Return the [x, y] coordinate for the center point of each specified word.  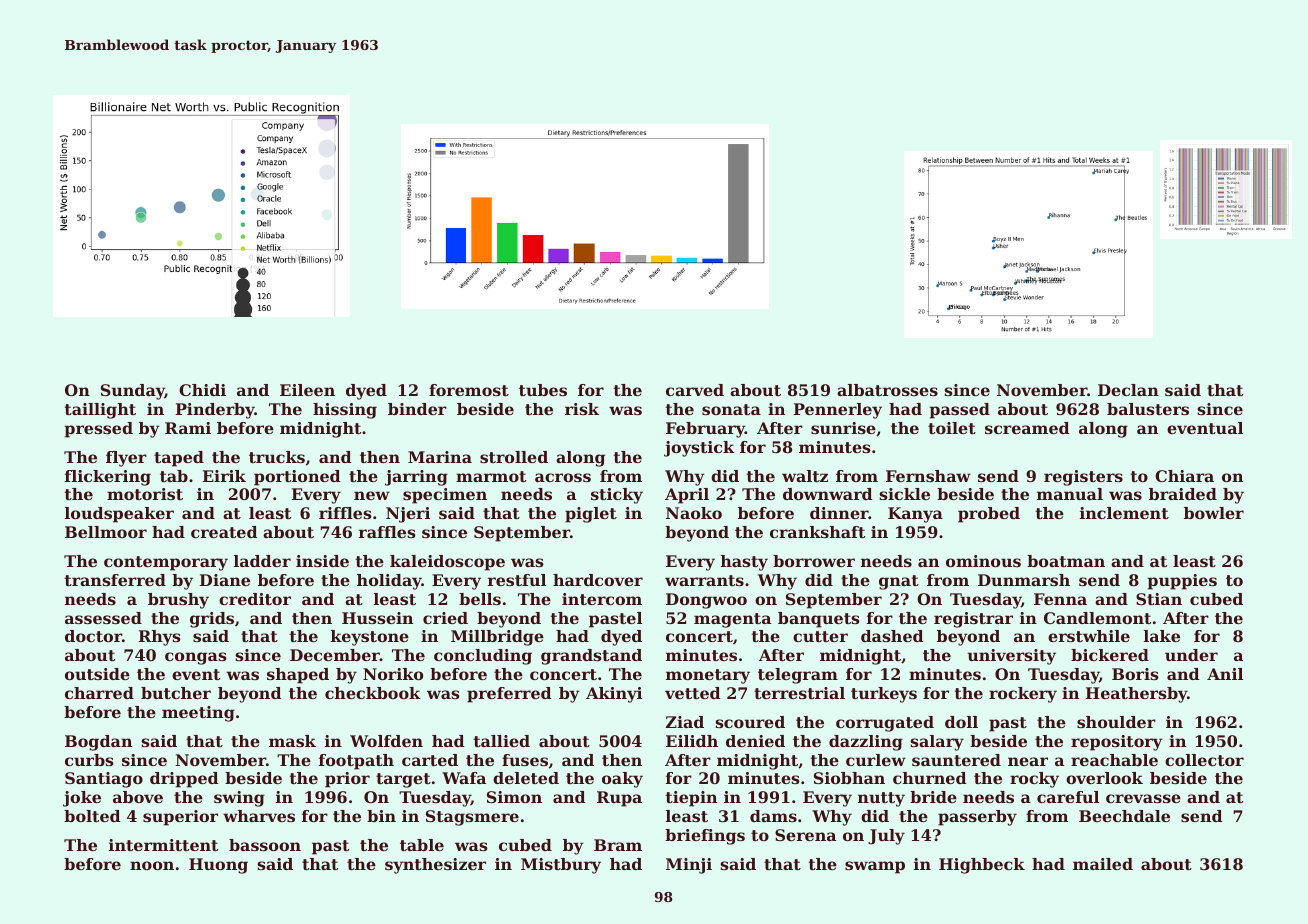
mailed [1103, 864]
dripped [184, 780]
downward [828, 494]
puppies [1182, 582]
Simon [514, 797]
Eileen [307, 390]
